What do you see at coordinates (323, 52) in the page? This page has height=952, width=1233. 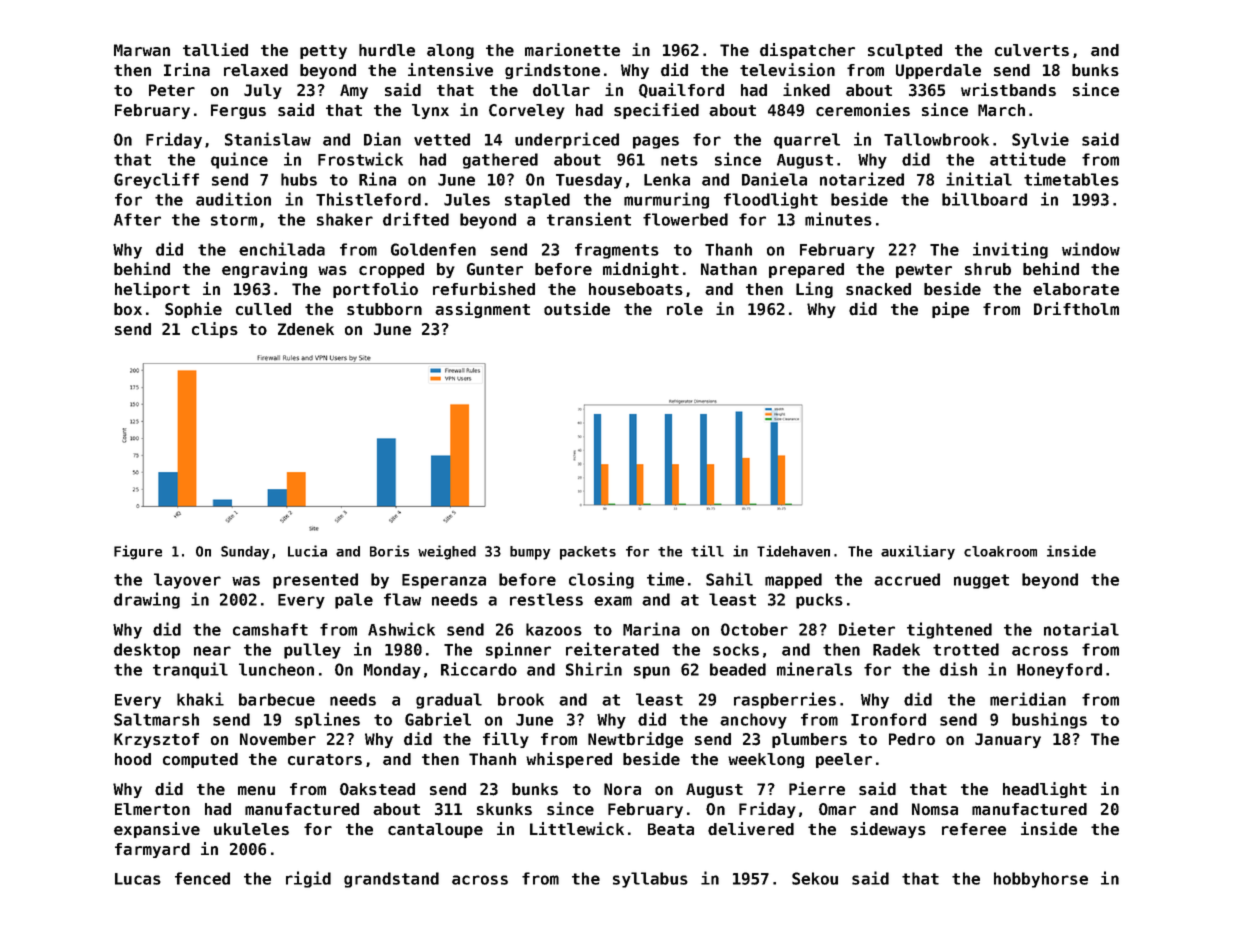 I see `petty` at bounding box center [323, 52].
